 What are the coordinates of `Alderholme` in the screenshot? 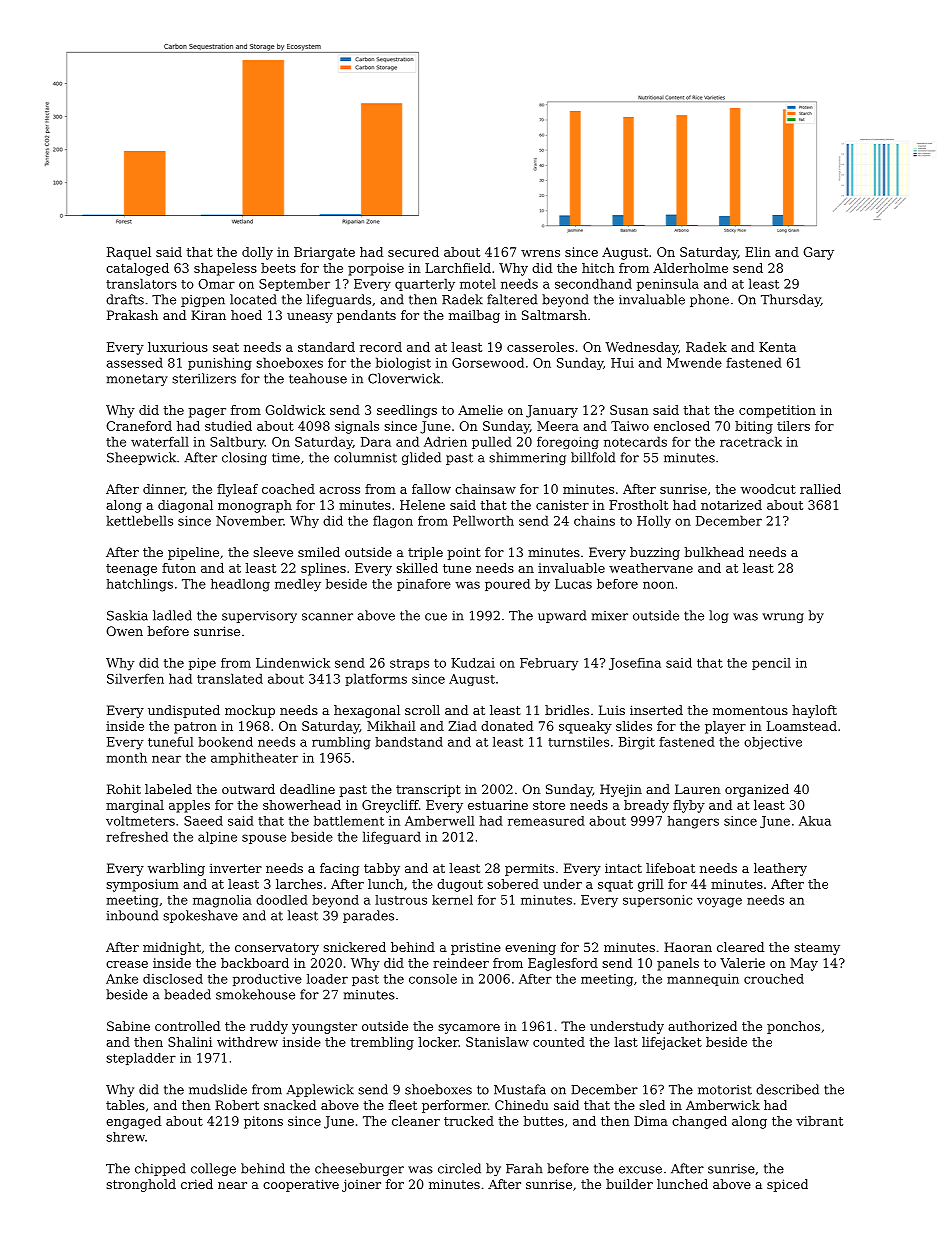 It's located at (690, 268).
